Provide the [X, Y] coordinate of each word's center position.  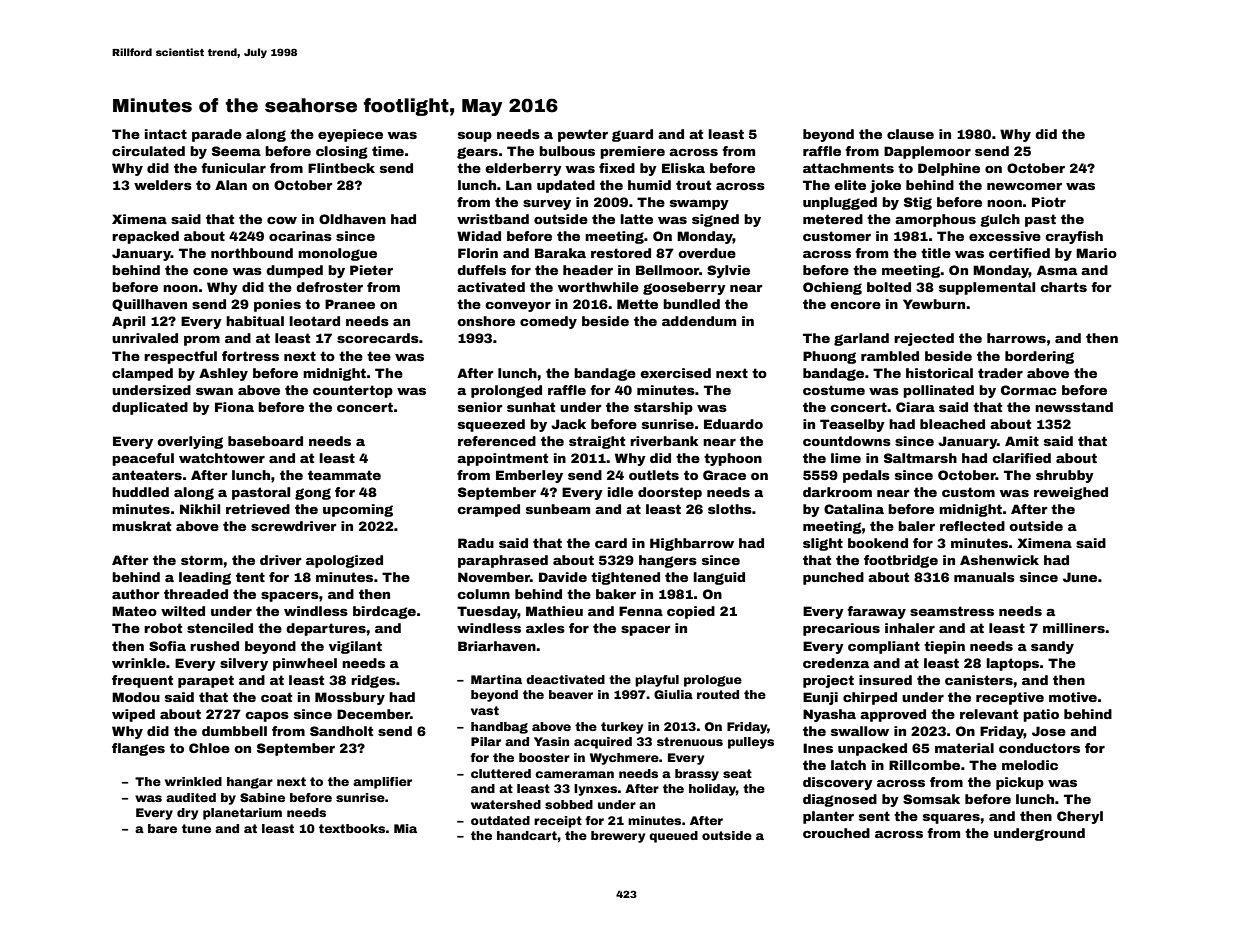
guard [632, 135]
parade [217, 135]
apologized [344, 561]
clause [910, 134]
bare [162, 828]
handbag [499, 728]
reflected [972, 526]
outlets [654, 475]
